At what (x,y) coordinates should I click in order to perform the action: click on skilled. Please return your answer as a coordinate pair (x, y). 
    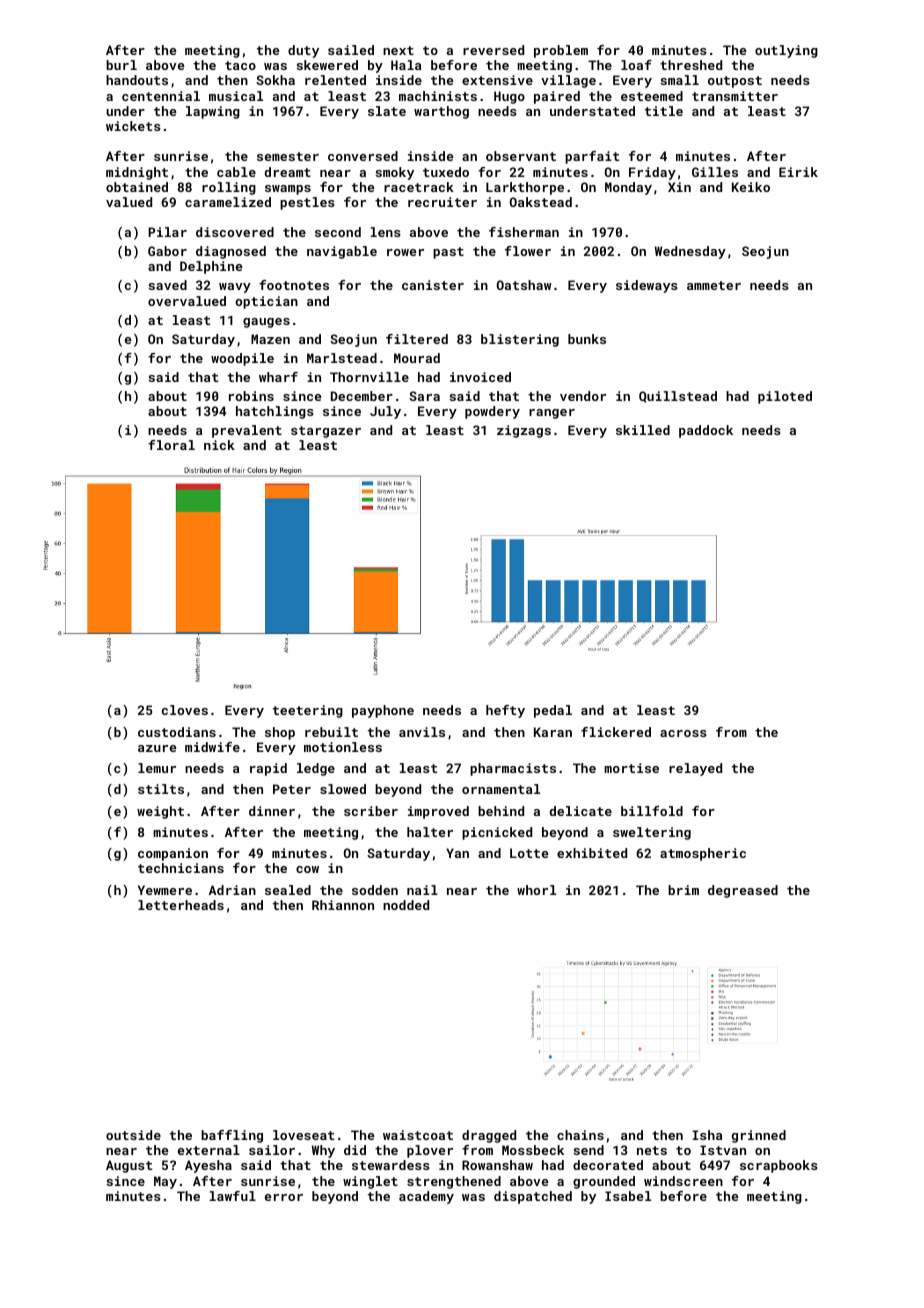
    Looking at the image, I should click on (643, 430).
